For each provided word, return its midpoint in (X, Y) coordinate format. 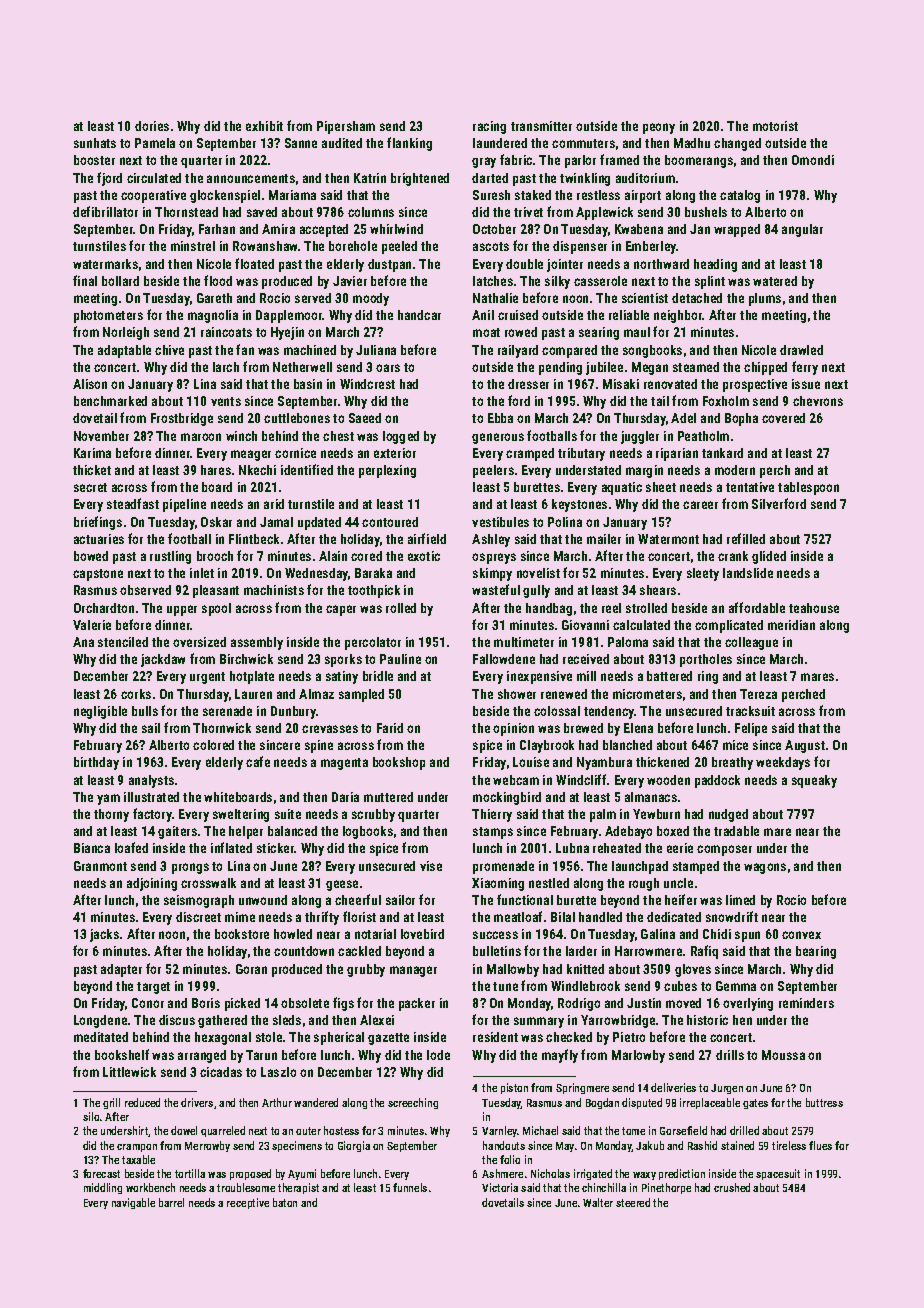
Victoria (500, 1187)
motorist (775, 126)
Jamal (276, 522)
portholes (706, 660)
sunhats (95, 143)
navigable (133, 1203)
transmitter (541, 126)
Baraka (373, 573)
